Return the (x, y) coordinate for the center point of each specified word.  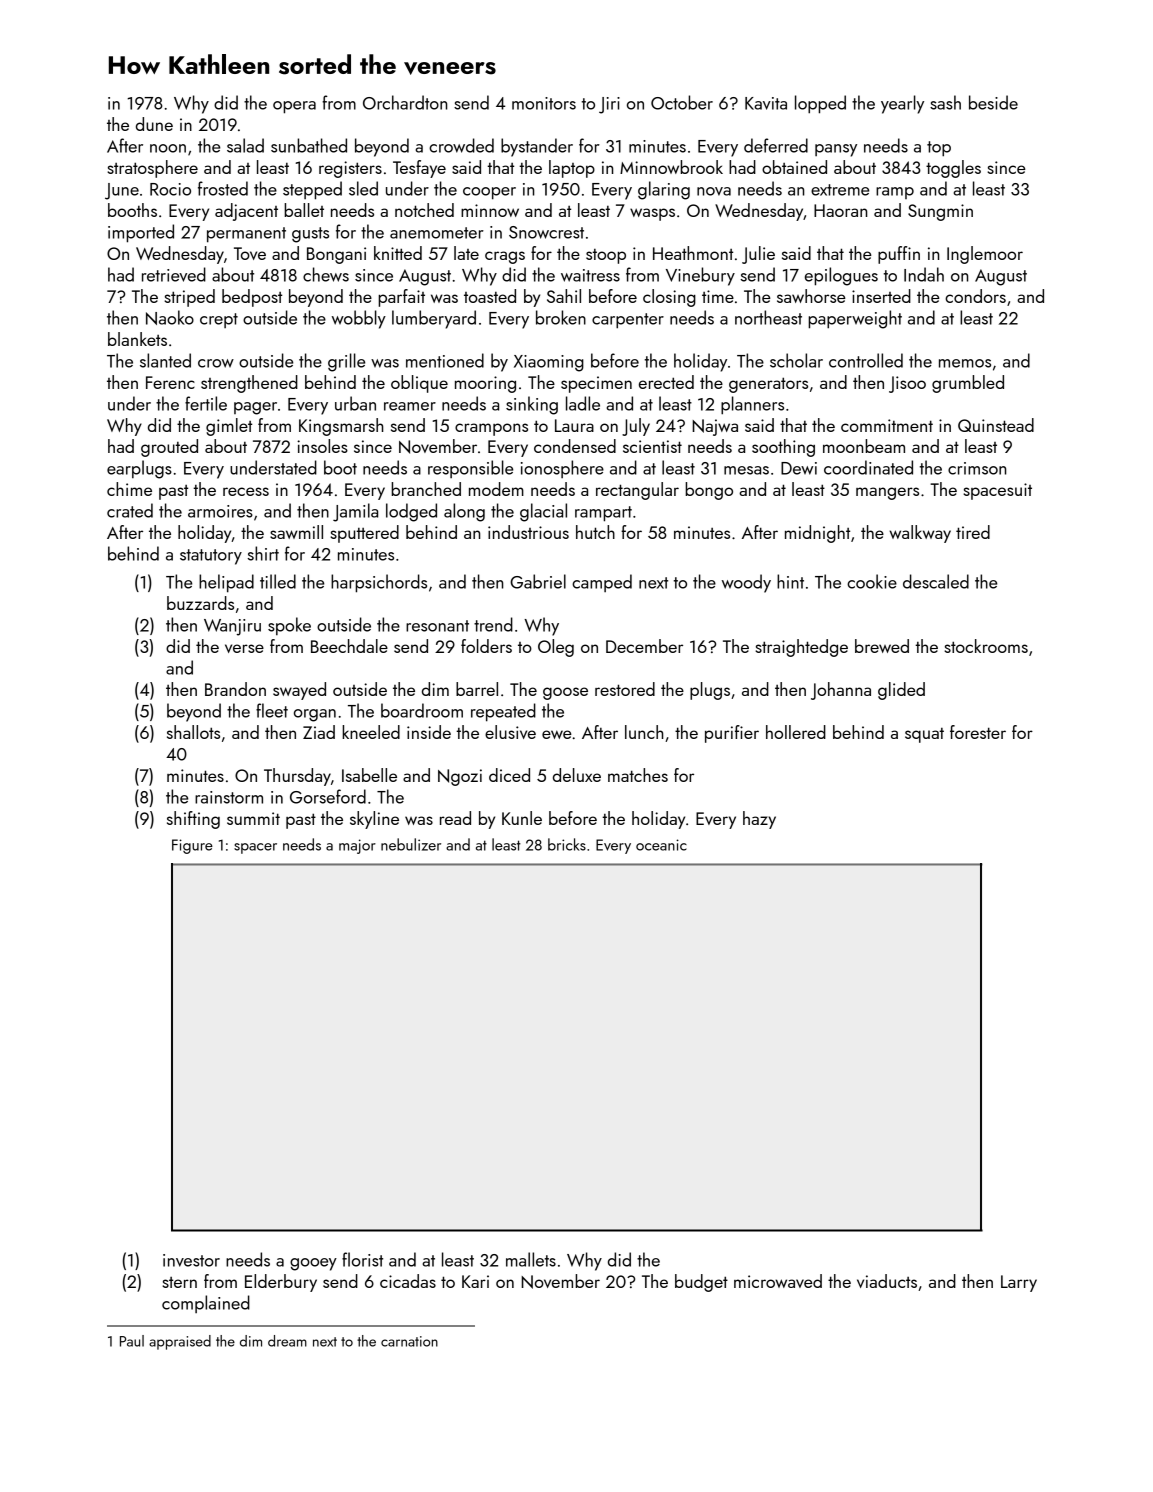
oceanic (661, 845)
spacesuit (997, 491)
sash (945, 102)
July (636, 427)
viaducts (887, 1281)
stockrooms (986, 646)
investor (191, 1260)
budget (701, 1283)
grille (346, 362)
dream (287, 1341)
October (682, 102)
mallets (531, 1259)
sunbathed (309, 145)
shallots (193, 732)
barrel (477, 689)
